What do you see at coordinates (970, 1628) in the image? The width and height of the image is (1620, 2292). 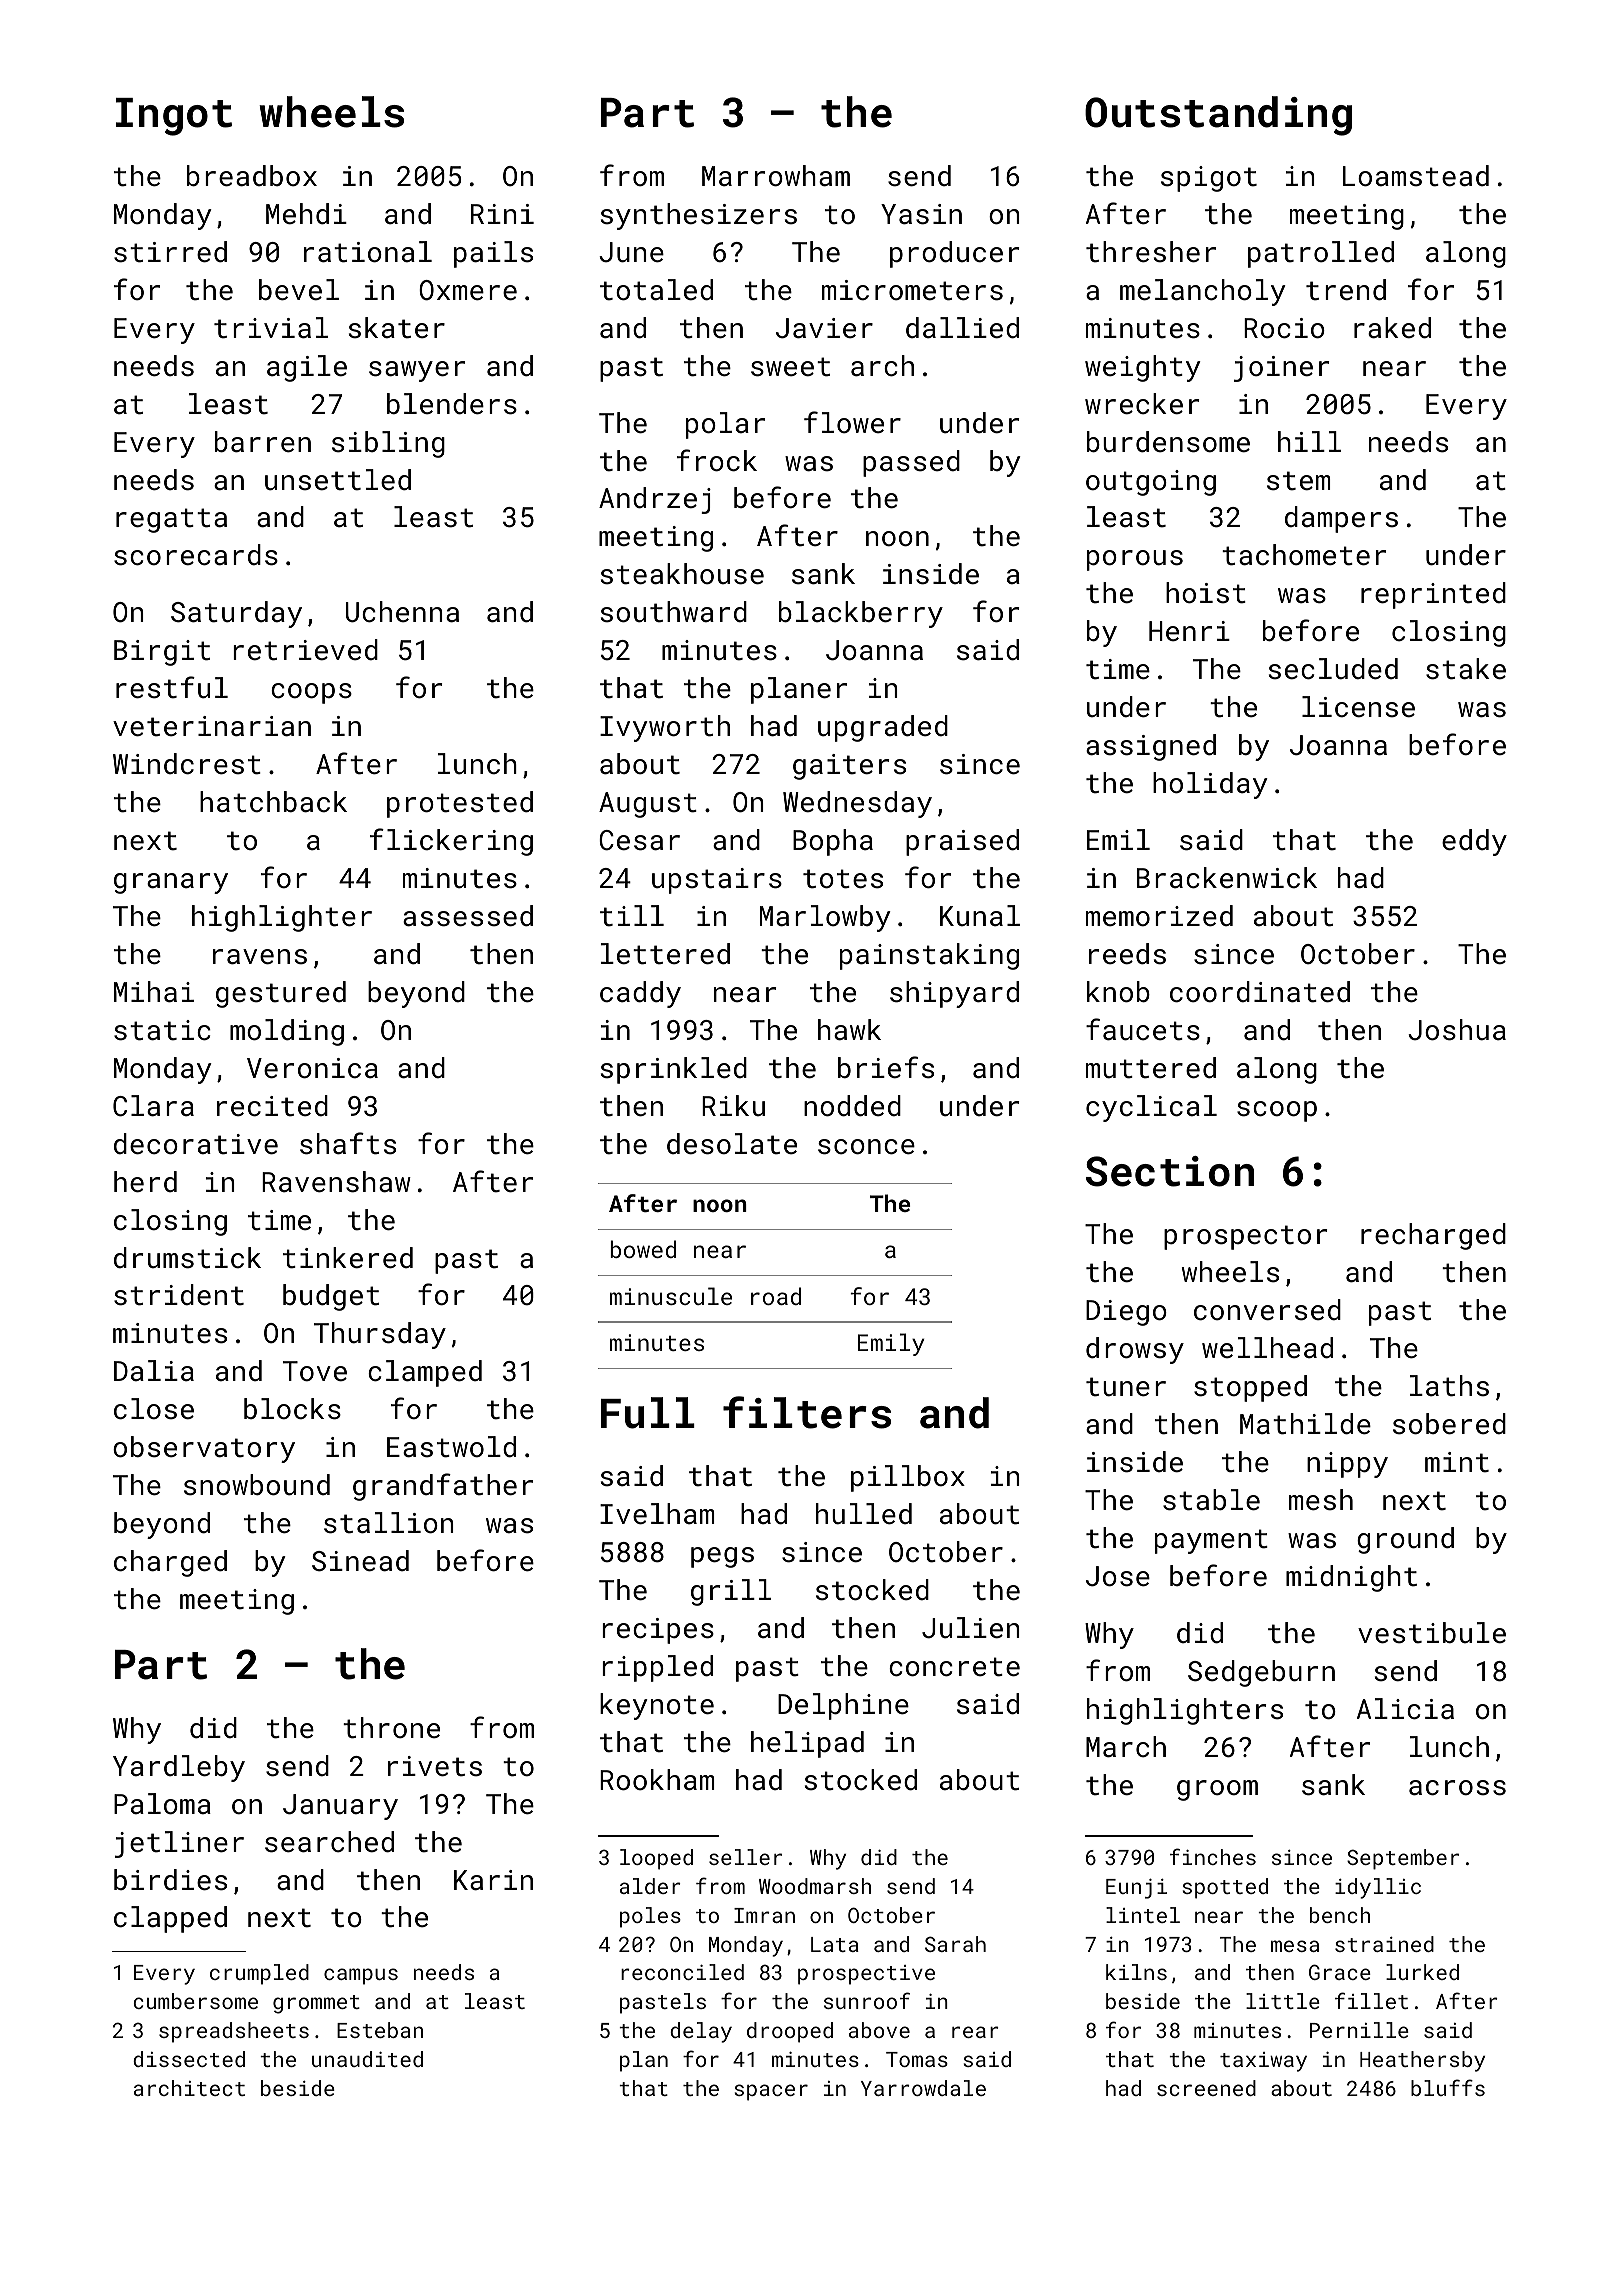 I see `Julien` at bounding box center [970, 1628].
